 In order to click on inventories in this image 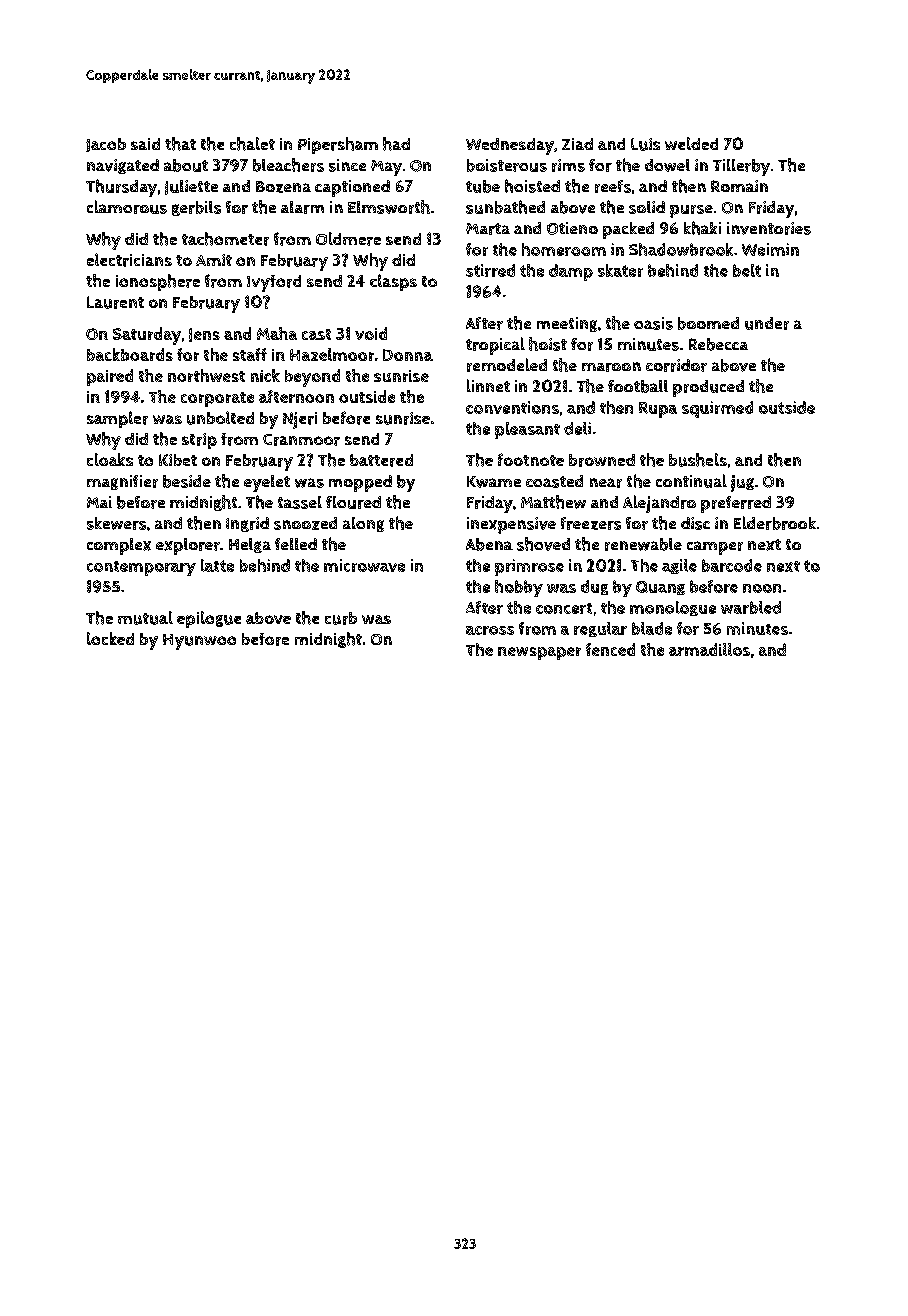, I will do `click(769, 228)`.
